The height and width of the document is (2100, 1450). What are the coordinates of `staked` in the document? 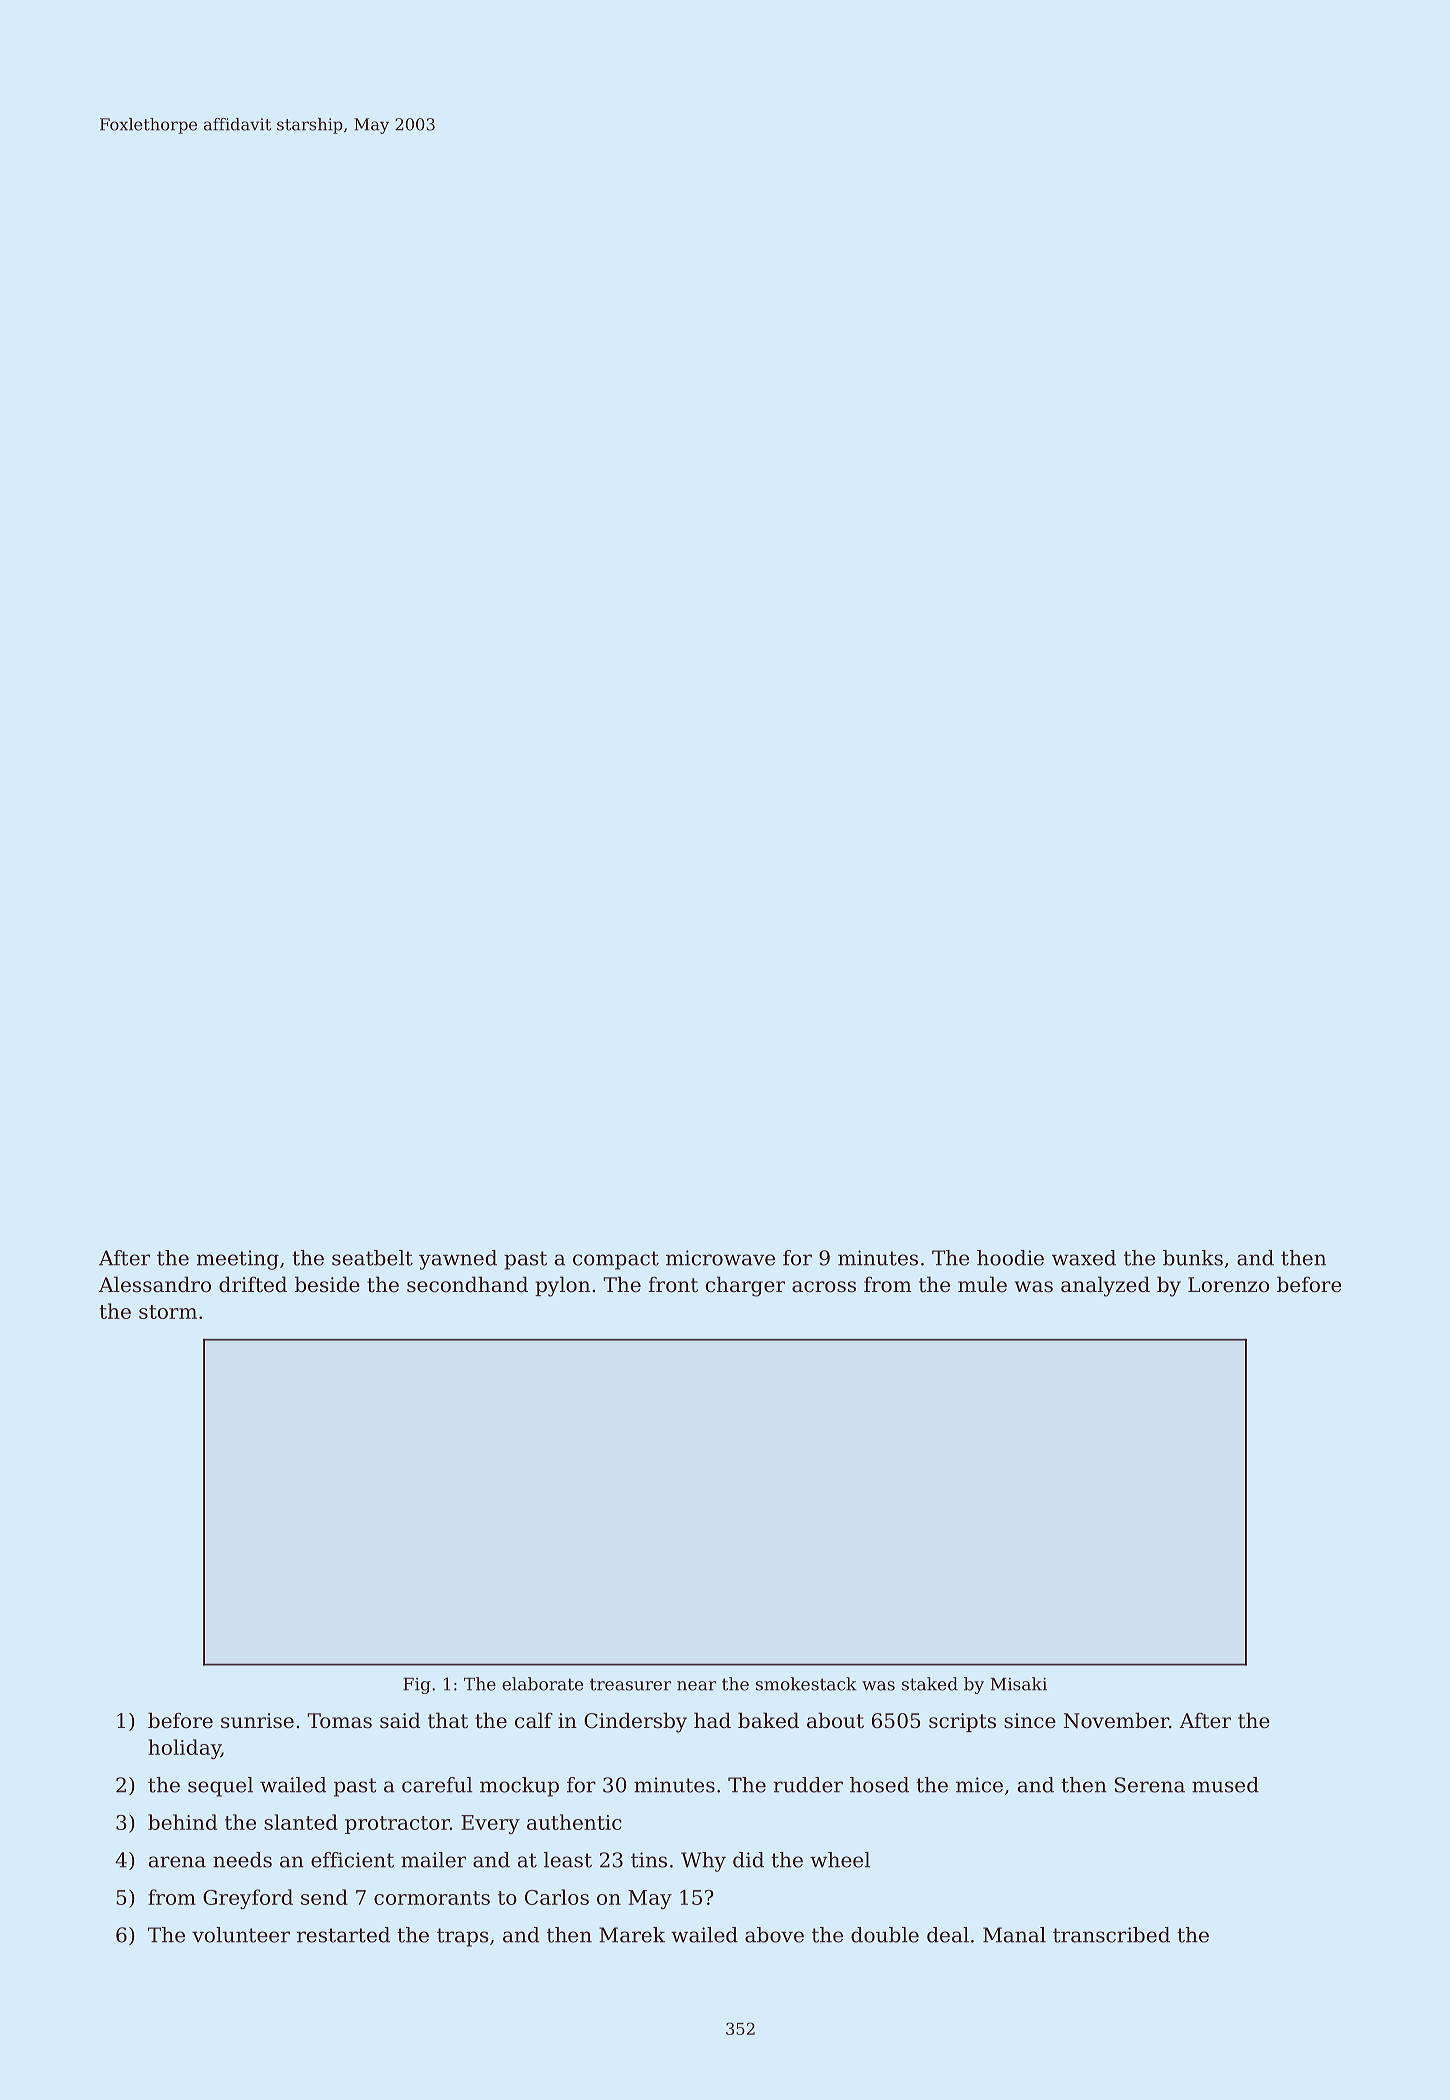 It's located at (930, 1684).
